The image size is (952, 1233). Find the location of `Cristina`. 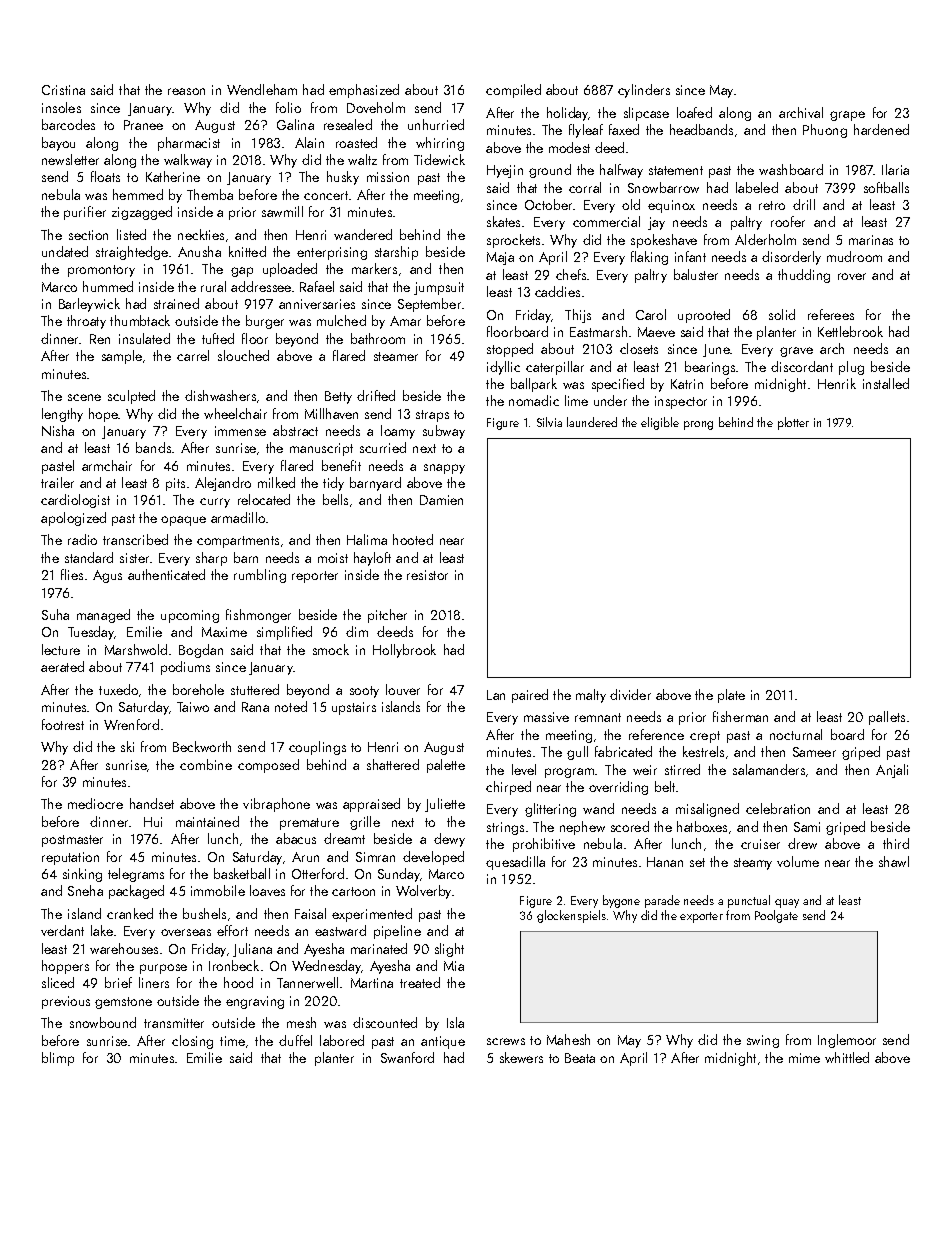

Cristina is located at coordinates (63, 90).
